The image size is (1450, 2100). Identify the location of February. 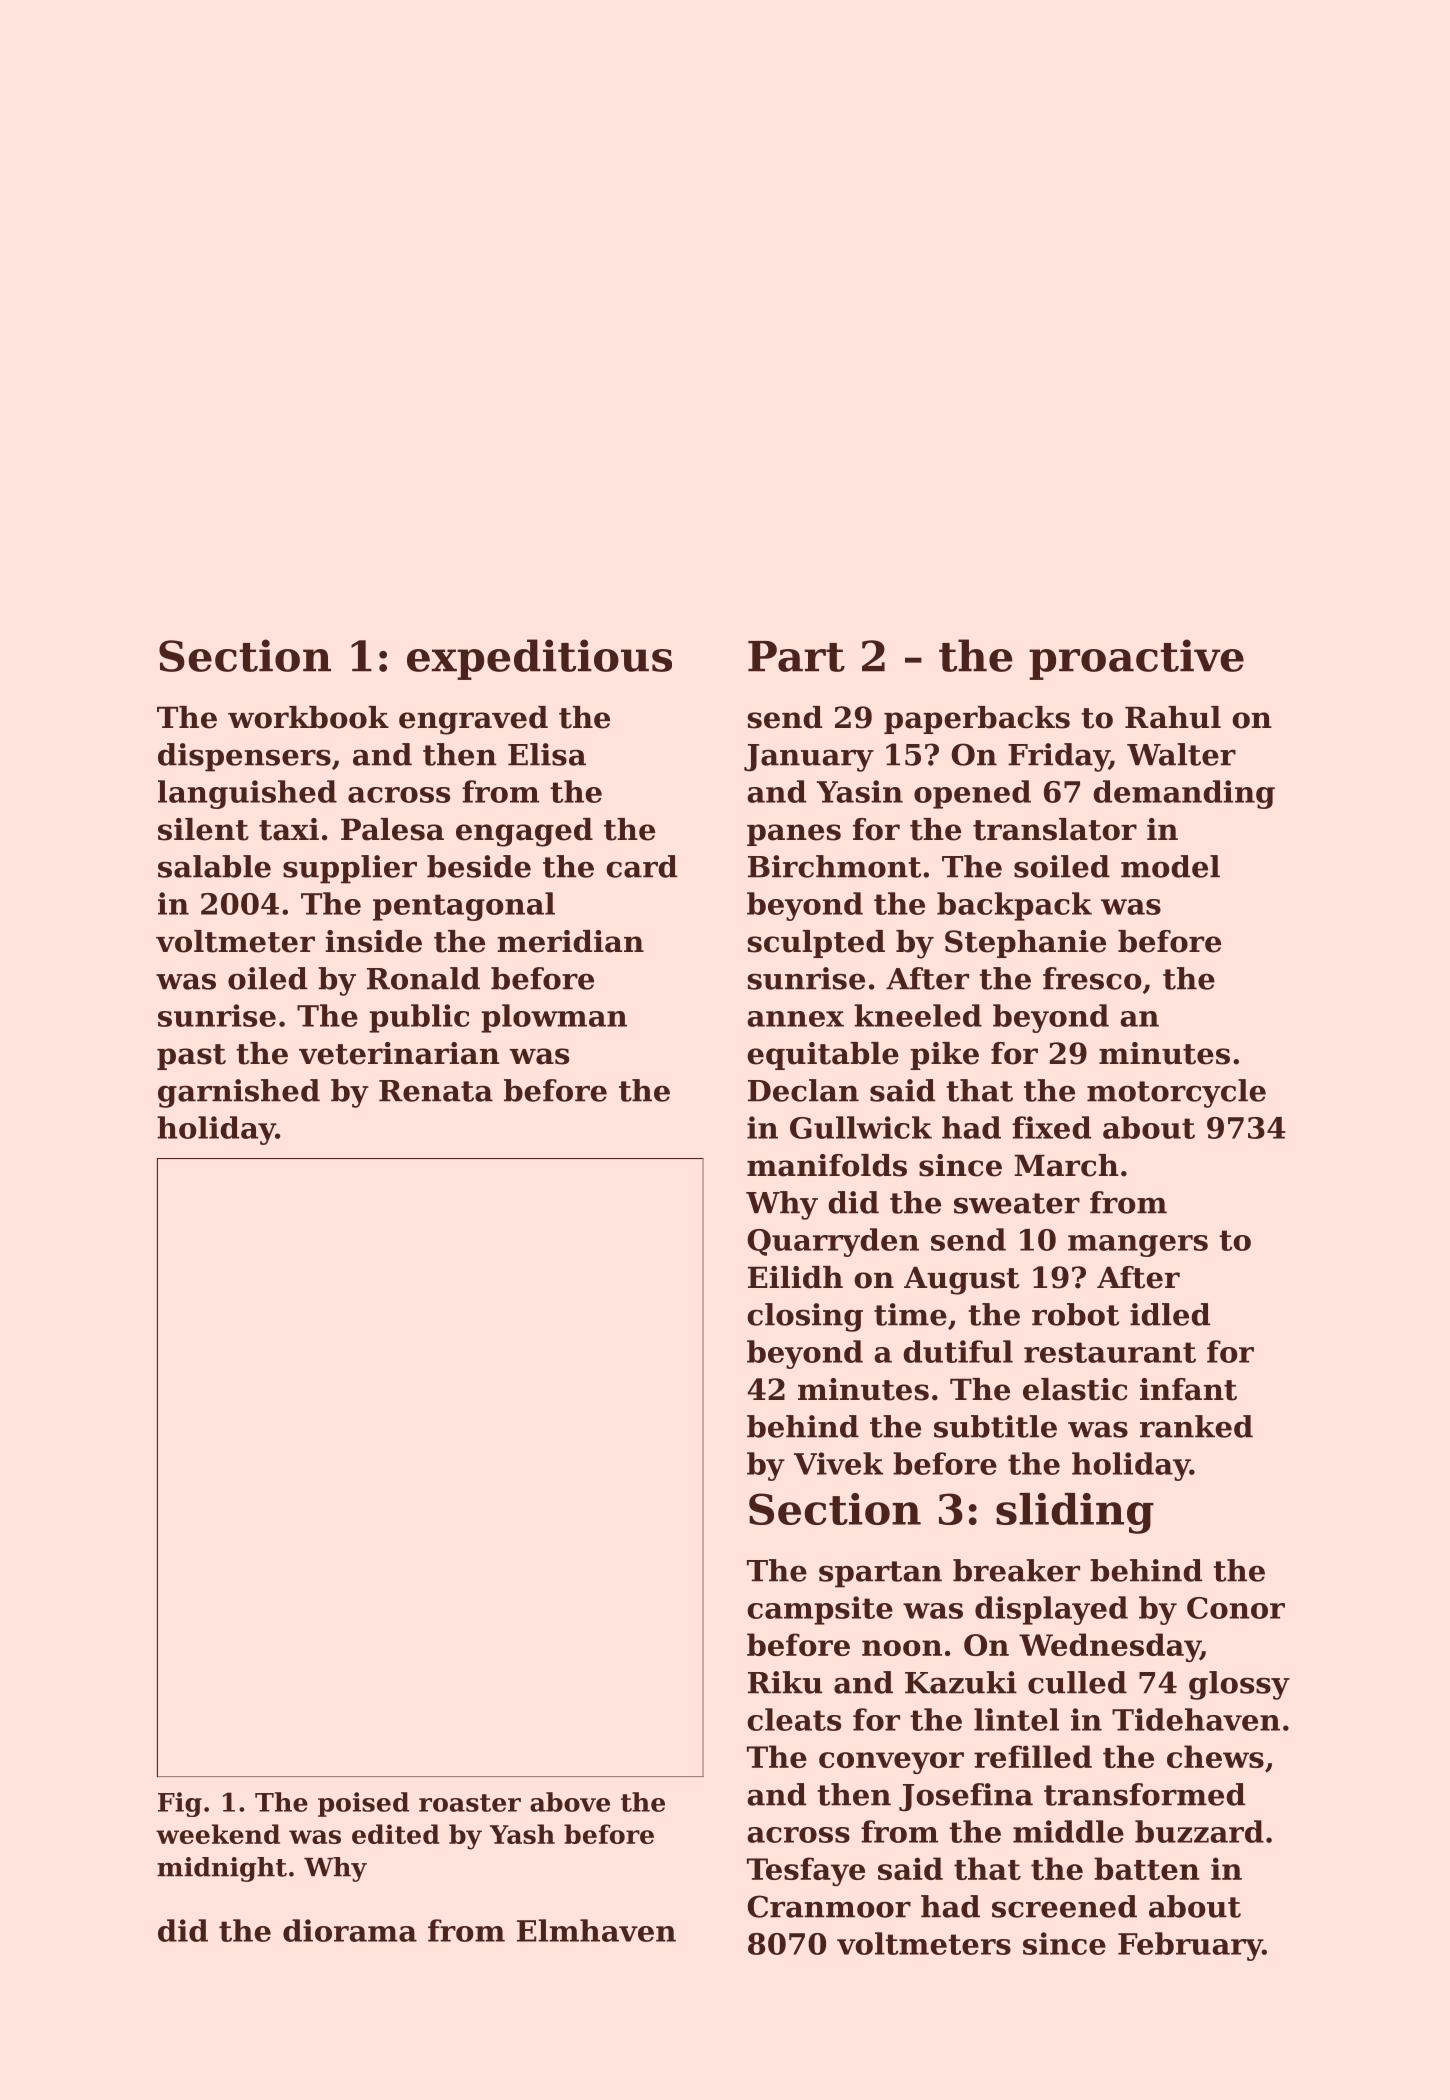
(1190, 1946).
